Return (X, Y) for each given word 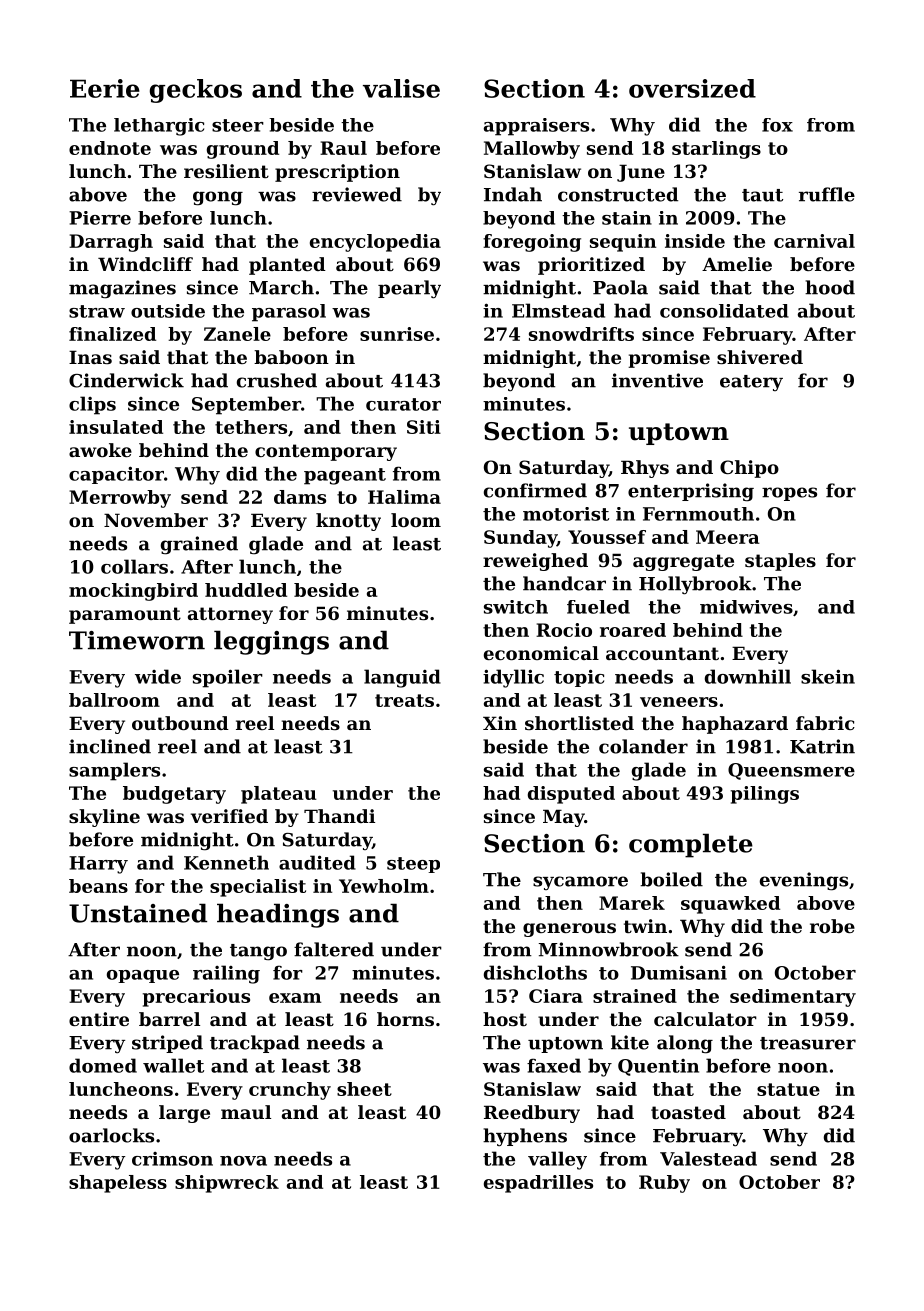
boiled (671, 879)
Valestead (708, 1158)
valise (401, 88)
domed (103, 1065)
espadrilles (538, 1184)
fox (777, 125)
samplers (114, 771)
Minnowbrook (609, 949)
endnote (110, 148)
